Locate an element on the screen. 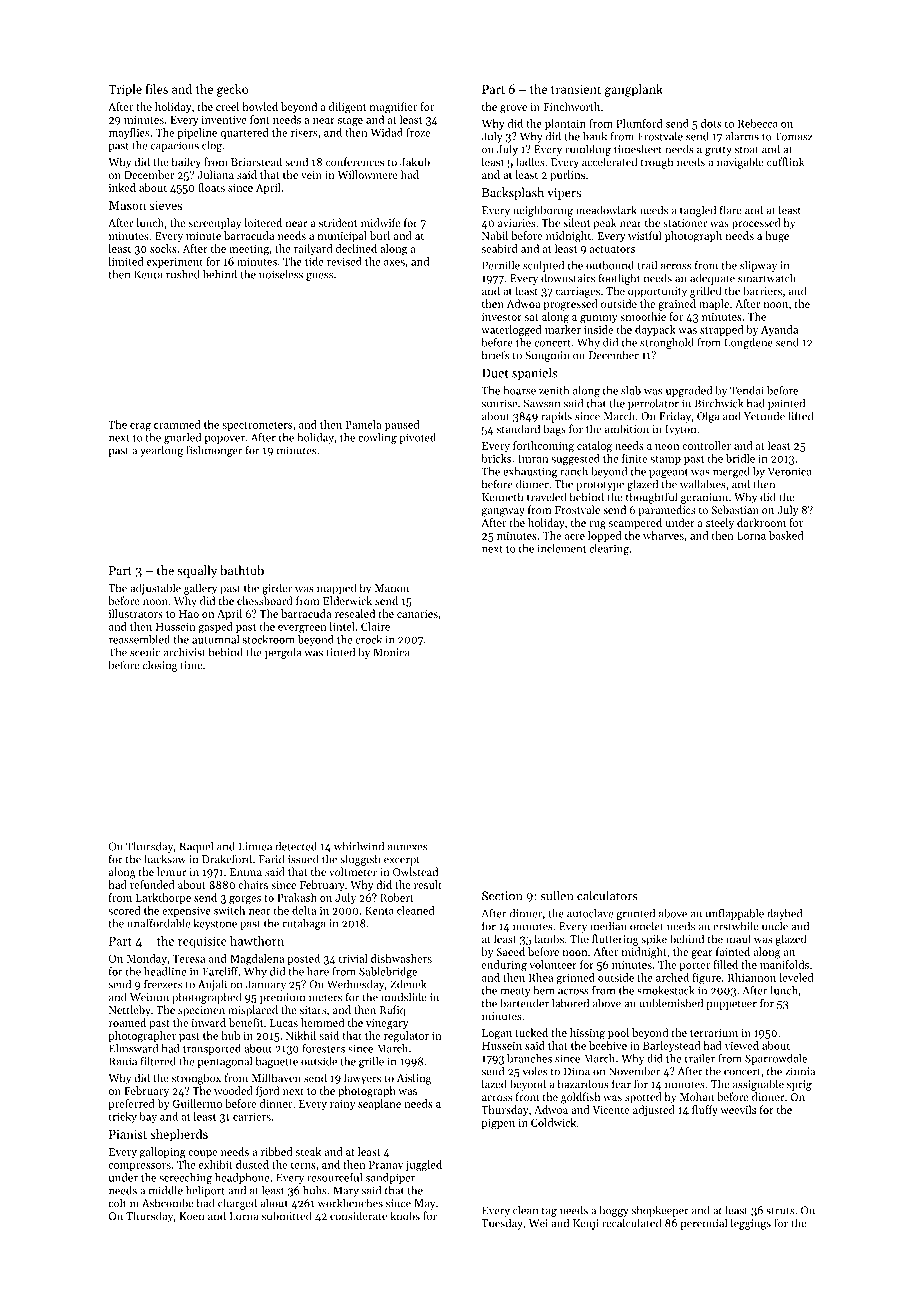 This screenshot has width=924, height=1308. strapped is located at coordinates (721, 330).
